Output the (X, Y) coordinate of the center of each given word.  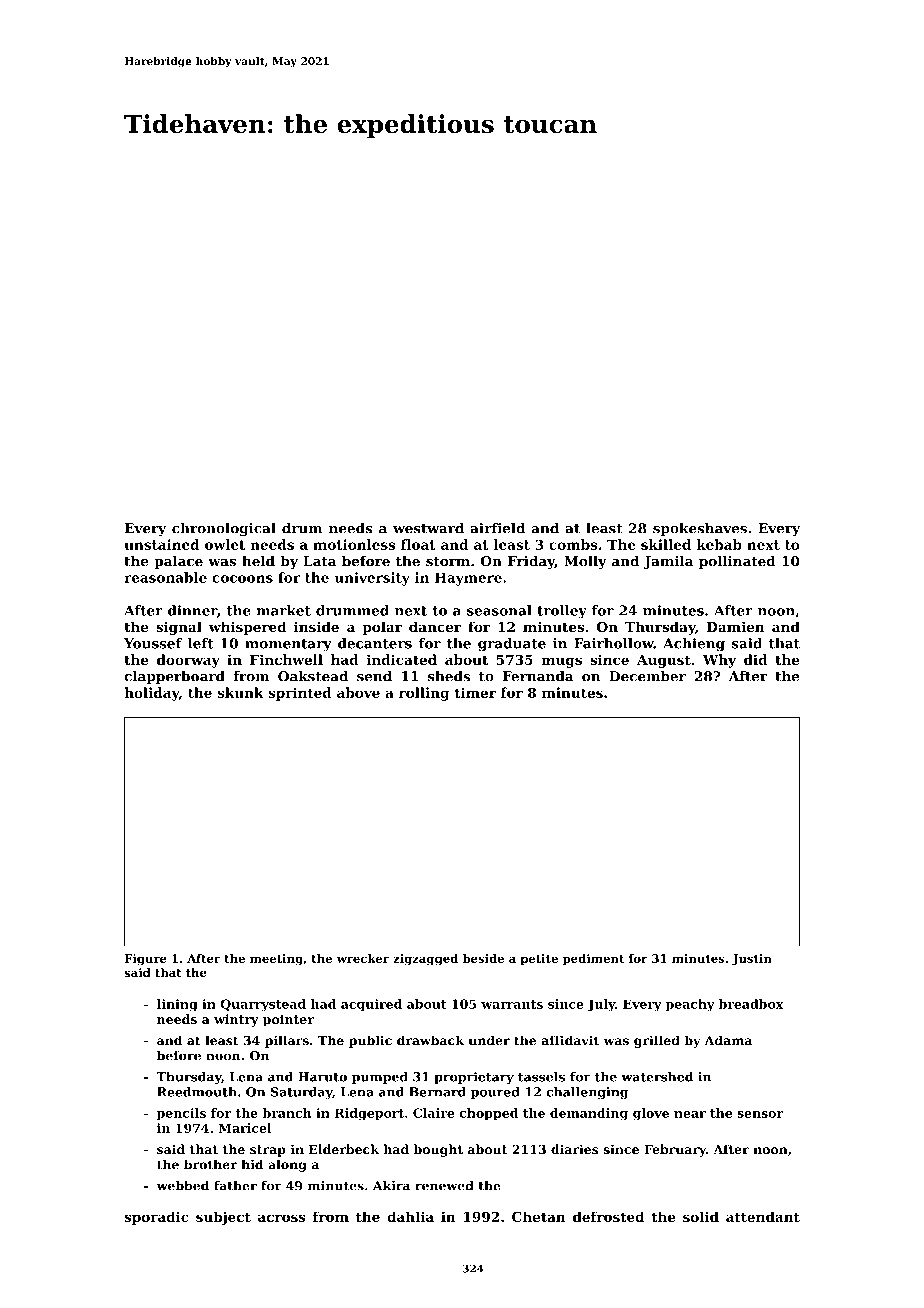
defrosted (608, 1216)
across (282, 1218)
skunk (241, 692)
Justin (752, 959)
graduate (512, 645)
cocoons (242, 579)
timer (475, 692)
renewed (444, 1186)
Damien (736, 626)
